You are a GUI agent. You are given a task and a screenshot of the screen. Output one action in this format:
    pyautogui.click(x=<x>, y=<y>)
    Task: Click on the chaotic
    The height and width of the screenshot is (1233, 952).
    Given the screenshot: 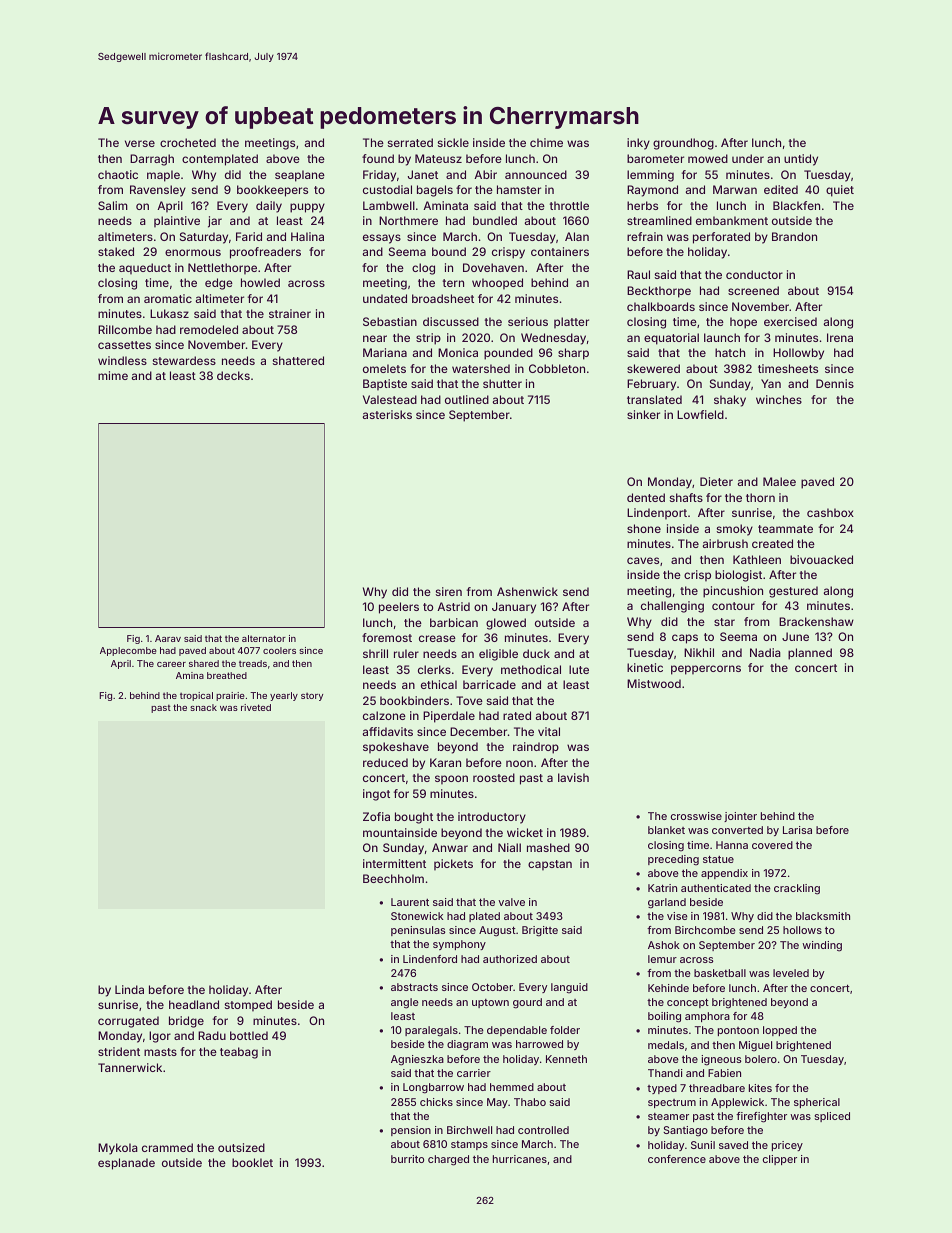 What is the action you would take?
    pyautogui.click(x=118, y=174)
